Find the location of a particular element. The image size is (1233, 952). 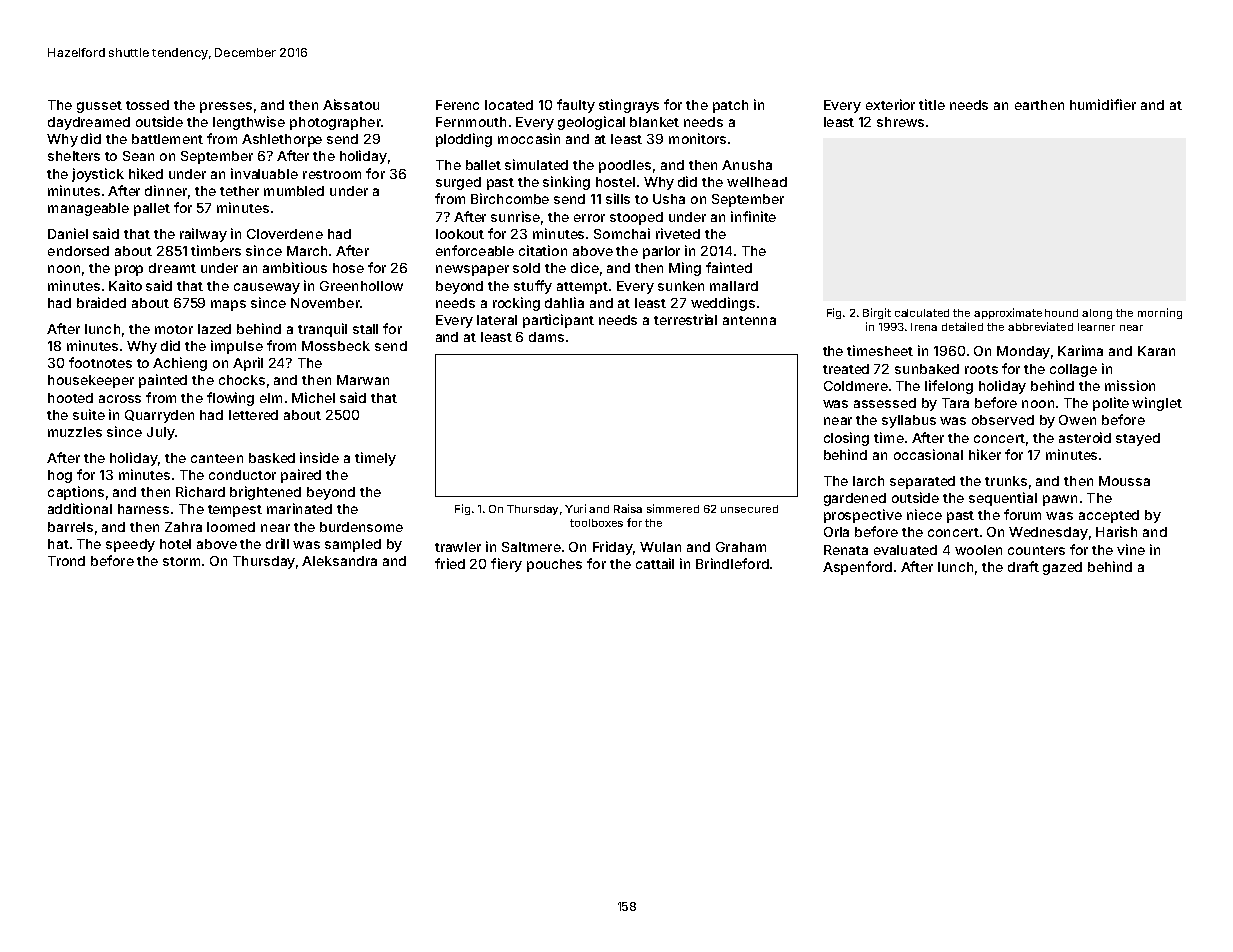

title is located at coordinates (932, 104).
